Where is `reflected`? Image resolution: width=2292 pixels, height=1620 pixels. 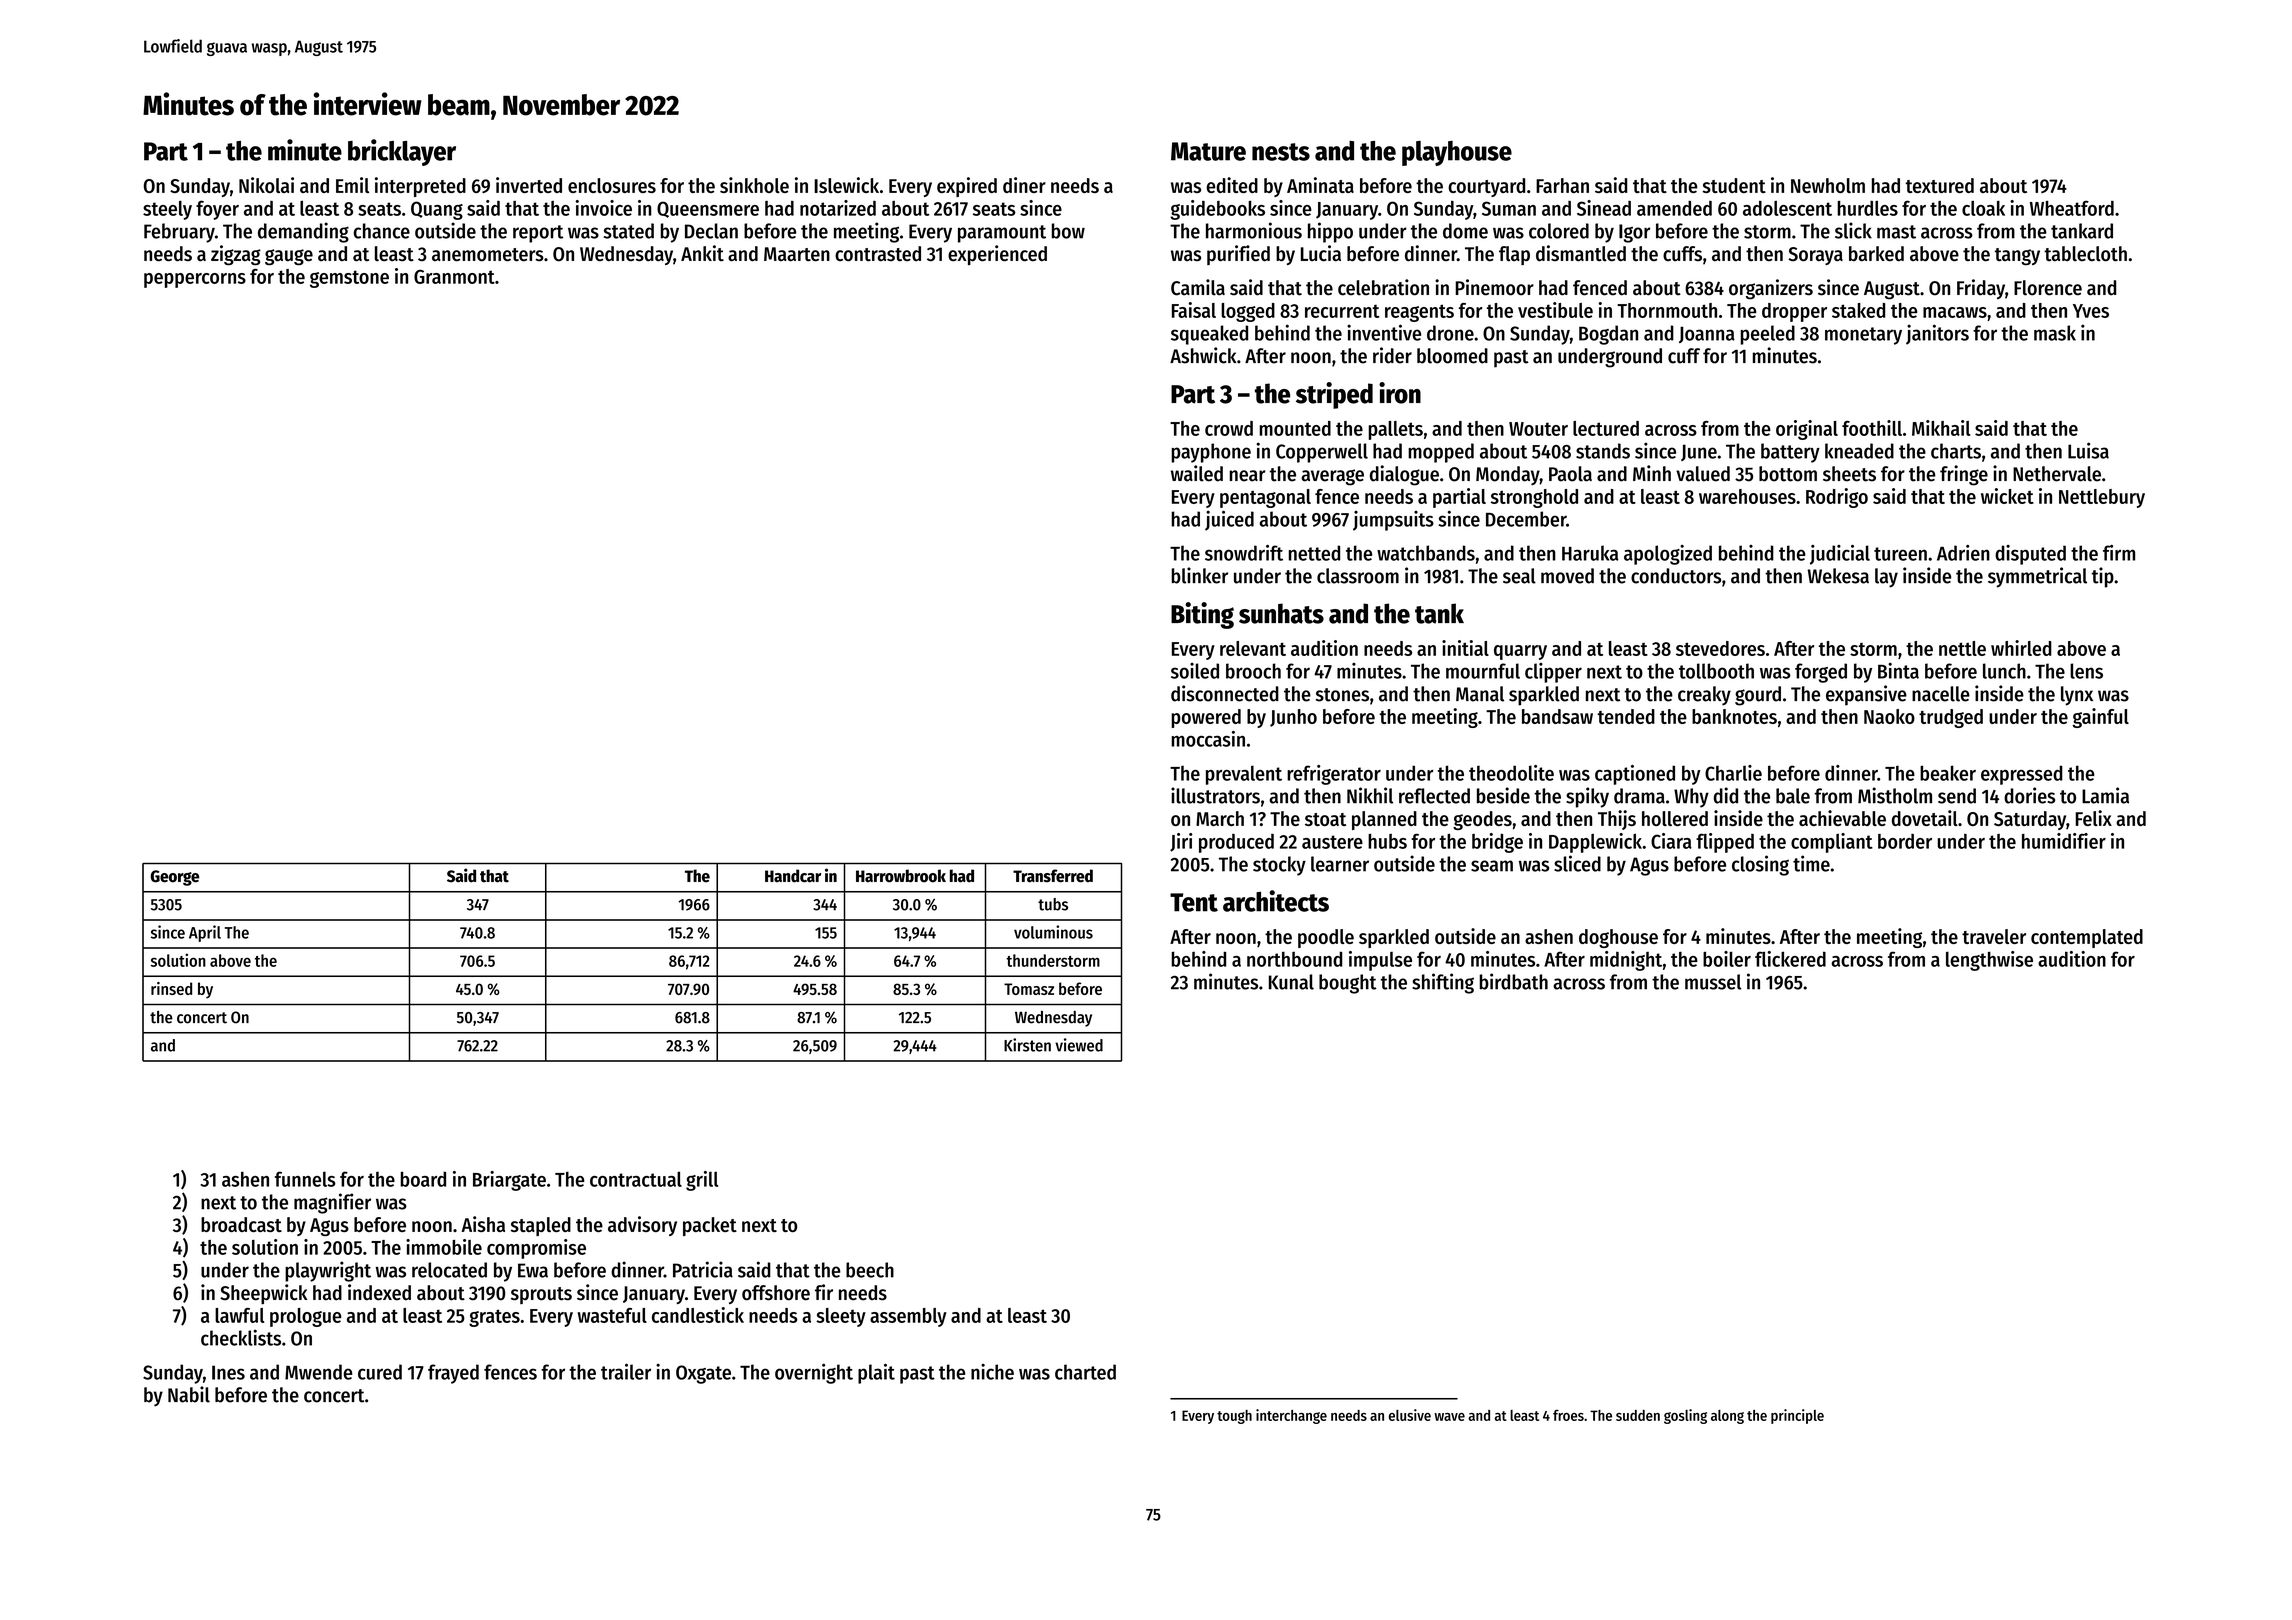 reflected is located at coordinates (1434, 796).
